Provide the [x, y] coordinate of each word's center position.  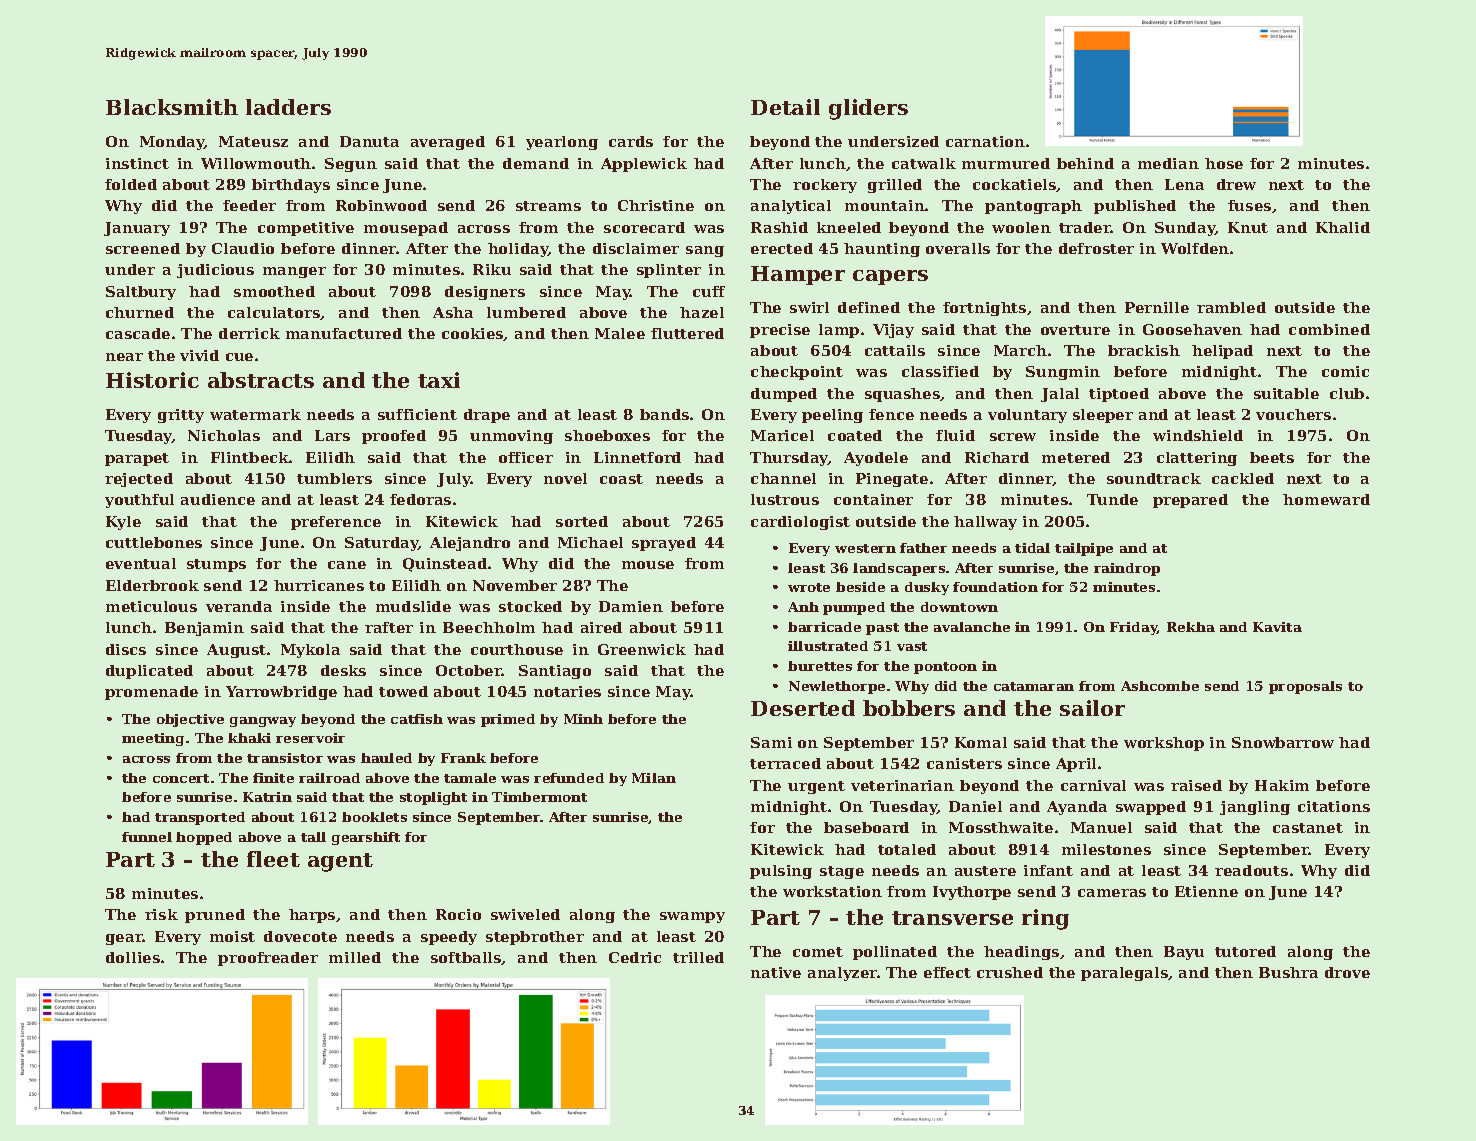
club [1347, 393]
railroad [329, 778]
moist [232, 936]
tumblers [334, 478]
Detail [785, 107]
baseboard [866, 827]
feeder [249, 205]
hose [1224, 163]
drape [487, 416]
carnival [1093, 785]
